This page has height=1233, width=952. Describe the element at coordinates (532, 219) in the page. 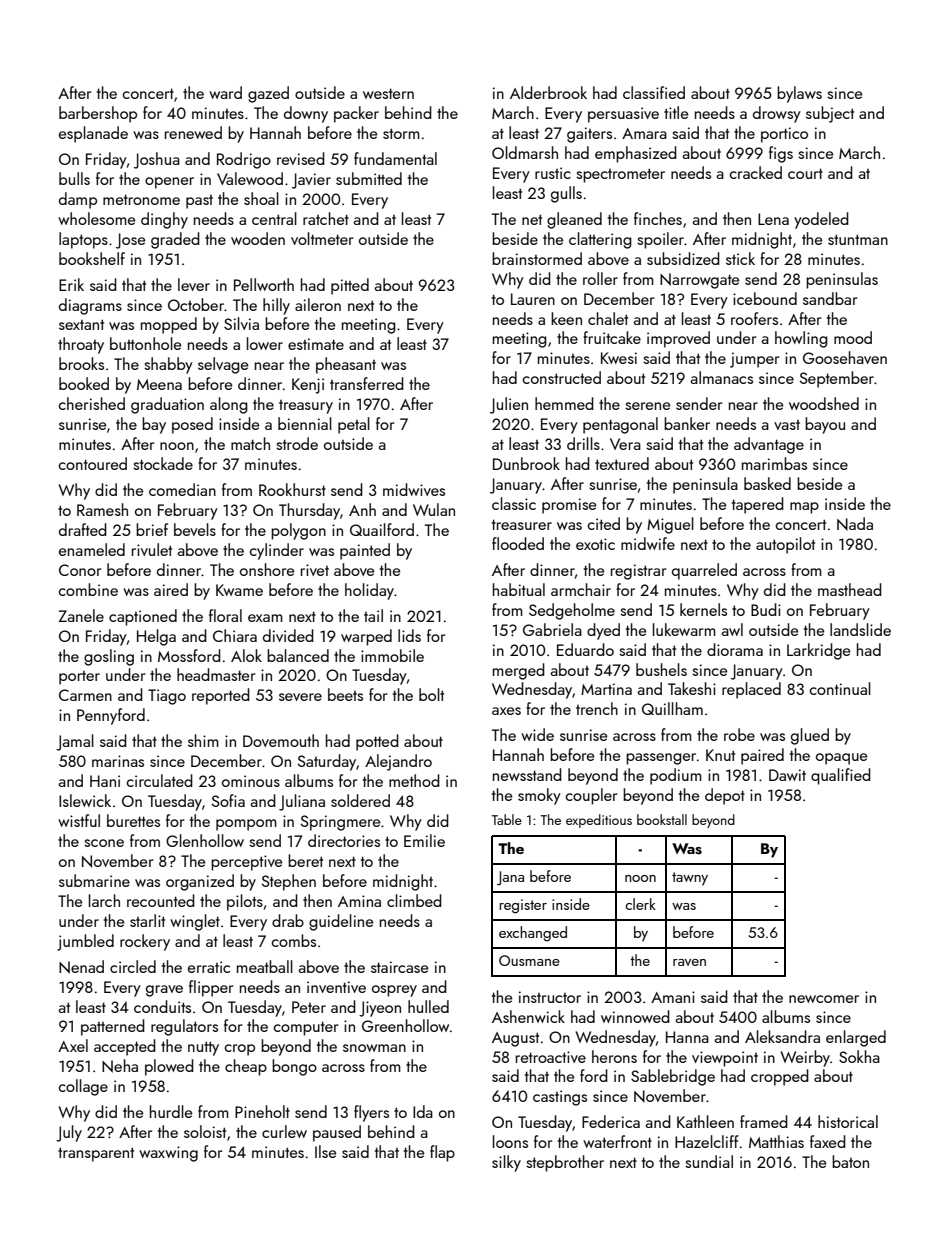

I see `net` at that location.
